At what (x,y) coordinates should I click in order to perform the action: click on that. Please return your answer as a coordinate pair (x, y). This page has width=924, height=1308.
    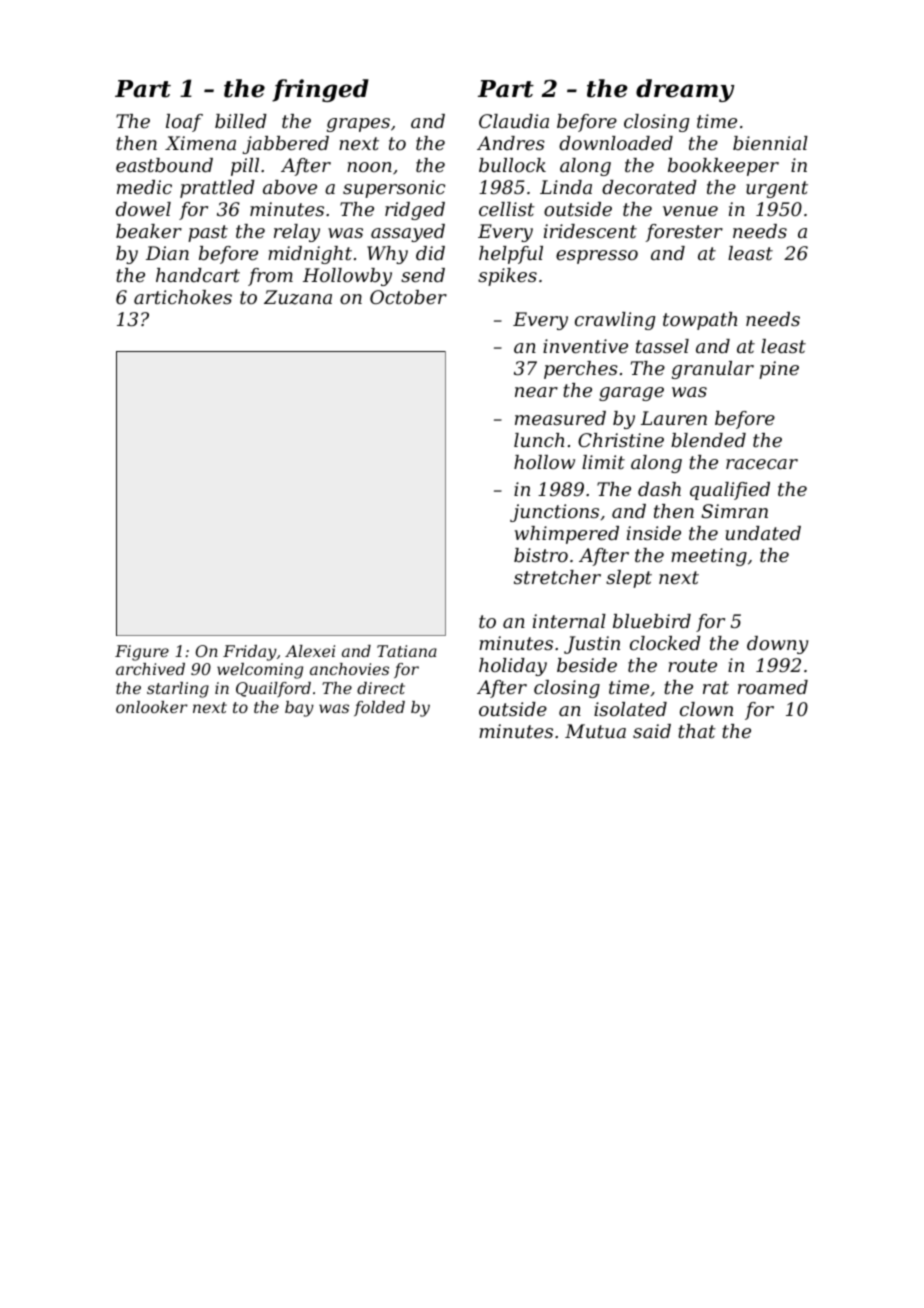
    Looking at the image, I should click on (697, 731).
